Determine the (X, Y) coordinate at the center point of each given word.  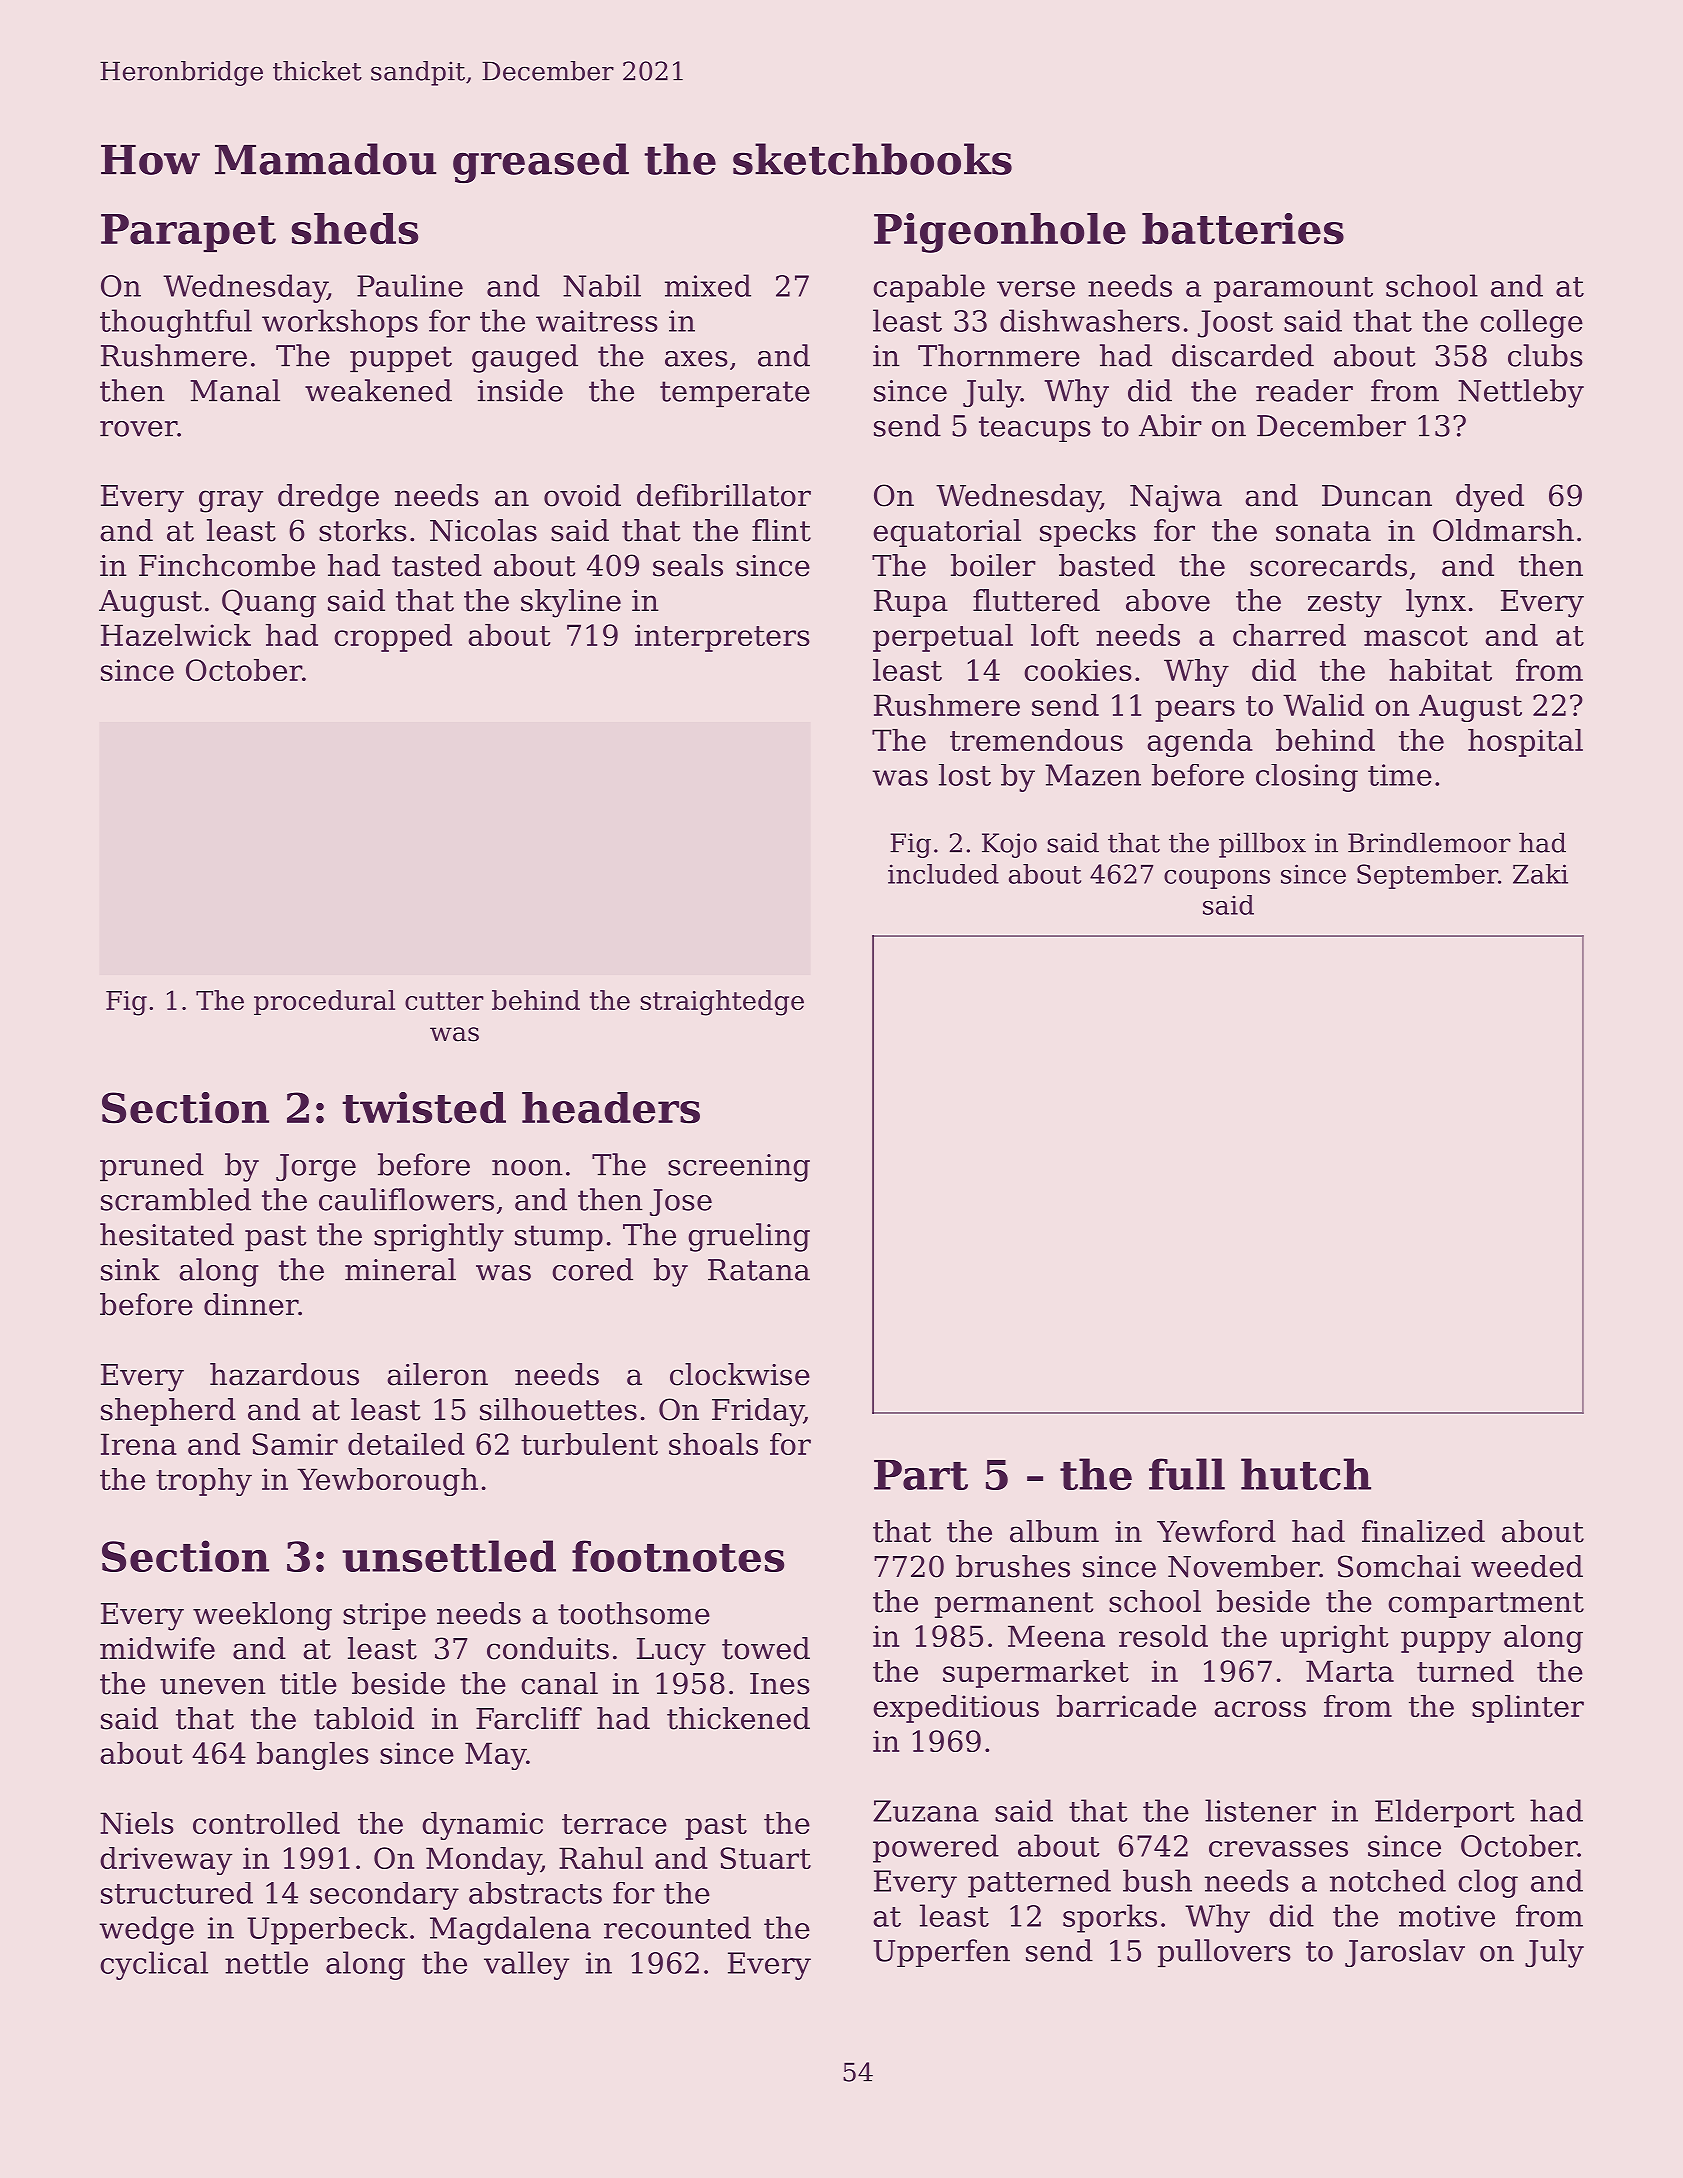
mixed (708, 285)
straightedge (722, 1003)
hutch (1306, 1474)
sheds (355, 229)
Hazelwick (176, 635)
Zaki (1540, 874)
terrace (614, 1824)
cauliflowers (406, 1199)
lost (965, 775)
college (1531, 323)
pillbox (1262, 845)
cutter (444, 1001)
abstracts (535, 1893)
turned (1465, 1671)
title (308, 1683)
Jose (681, 1202)
